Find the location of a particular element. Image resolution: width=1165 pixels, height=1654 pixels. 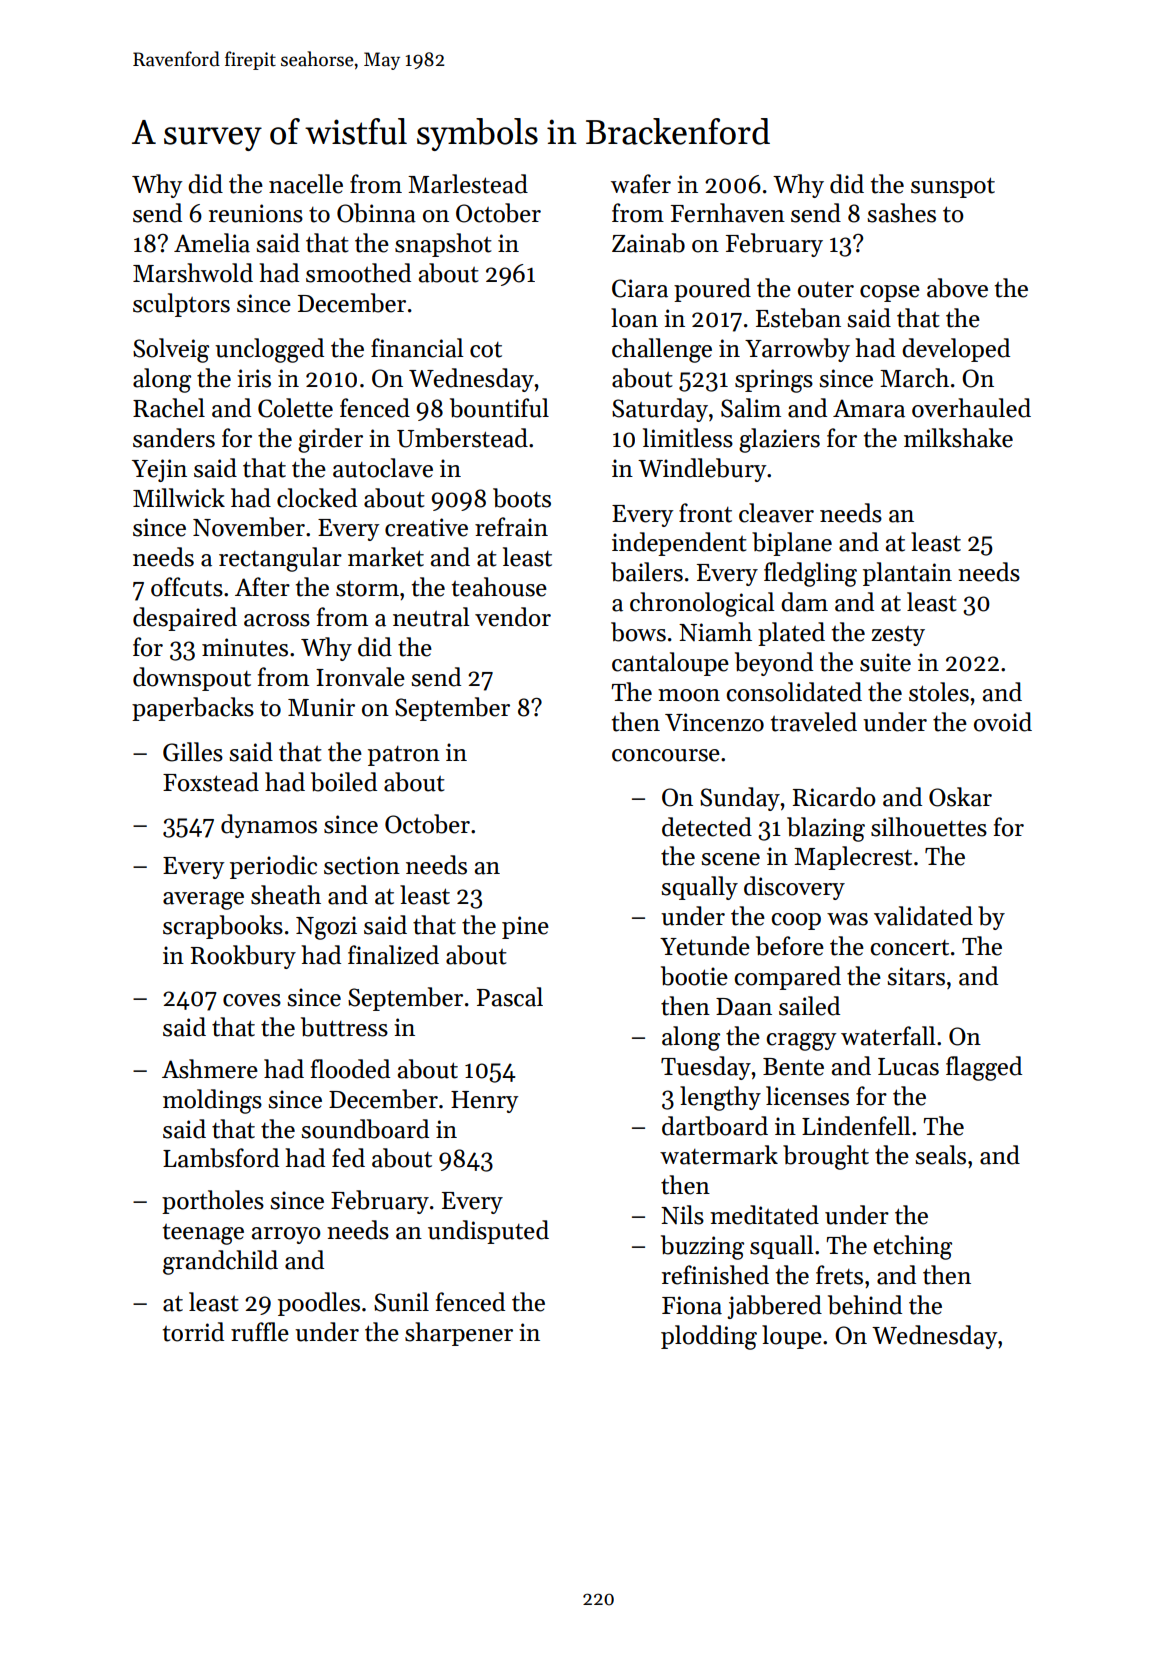

stoles is located at coordinates (939, 692).
